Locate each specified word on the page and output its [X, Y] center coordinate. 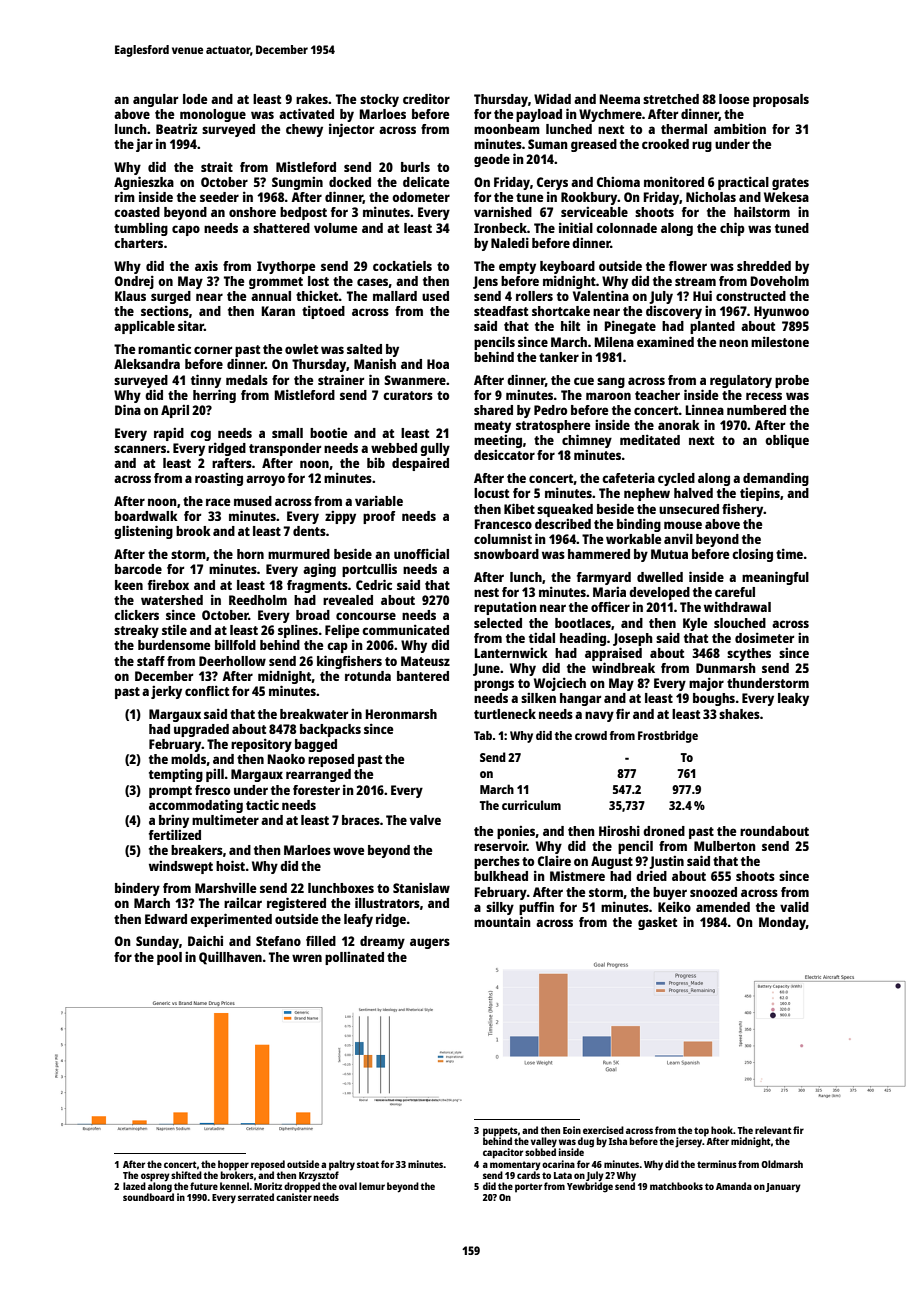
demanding [776, 479]
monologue [213, 115]
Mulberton [725, 846]
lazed [134, 1186]
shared [493, 410]
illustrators [387, 902]
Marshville [225, 887]
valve [425, 820]
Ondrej [134, 282]
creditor [426, 98]
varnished [503, 211]
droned [664, 831]
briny [174, 821]
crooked [665, 144]
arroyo [265, 480]
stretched [671, 99]
